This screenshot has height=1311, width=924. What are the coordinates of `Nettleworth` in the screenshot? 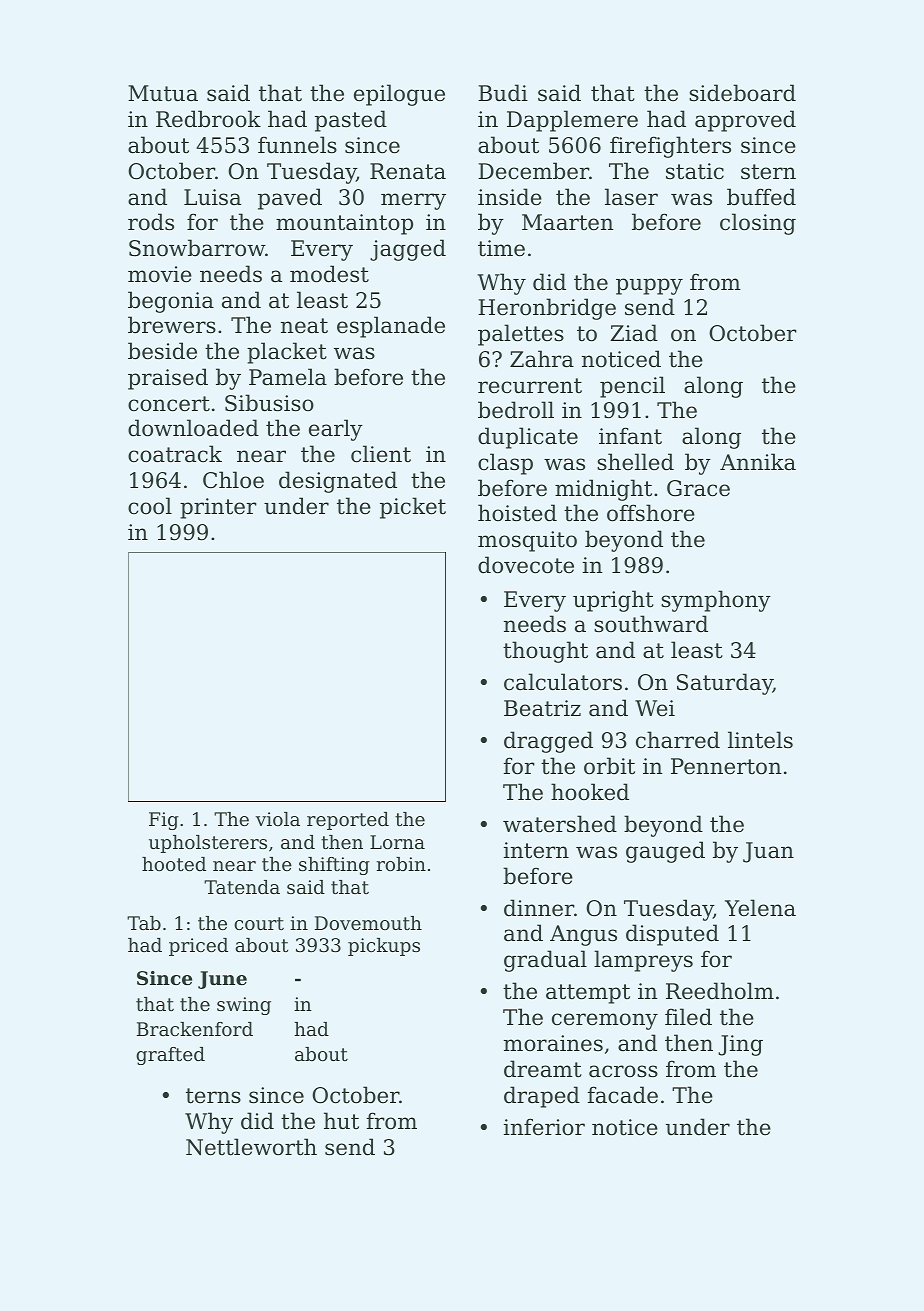 It's located at (251, 1147).
